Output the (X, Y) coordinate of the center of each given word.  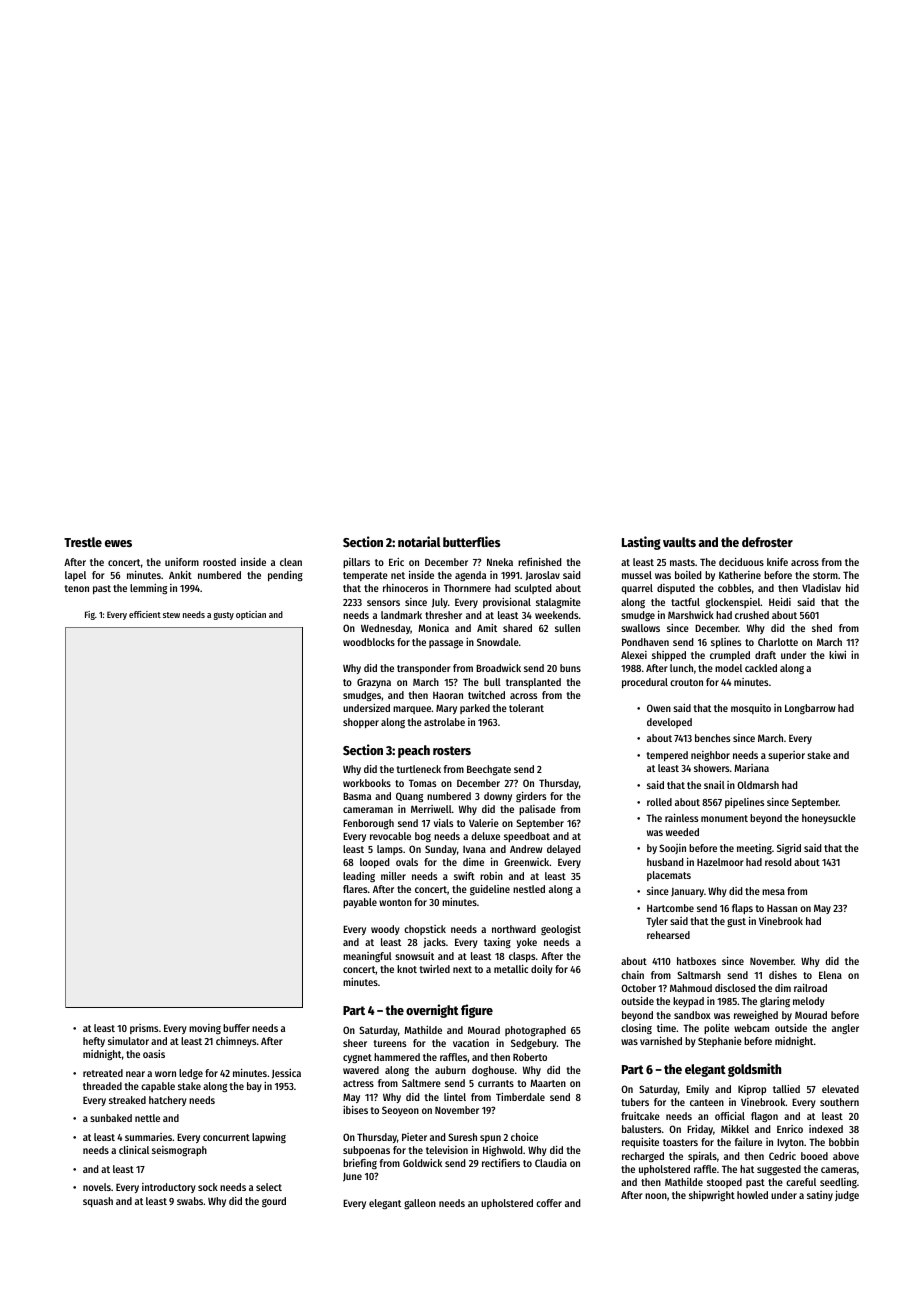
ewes (118, 543)
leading (359, 877)
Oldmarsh (758, 785)
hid (852, 588)
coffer (549, 1203)
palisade (537, 810)
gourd (274, 1202)
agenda (470, 576)
